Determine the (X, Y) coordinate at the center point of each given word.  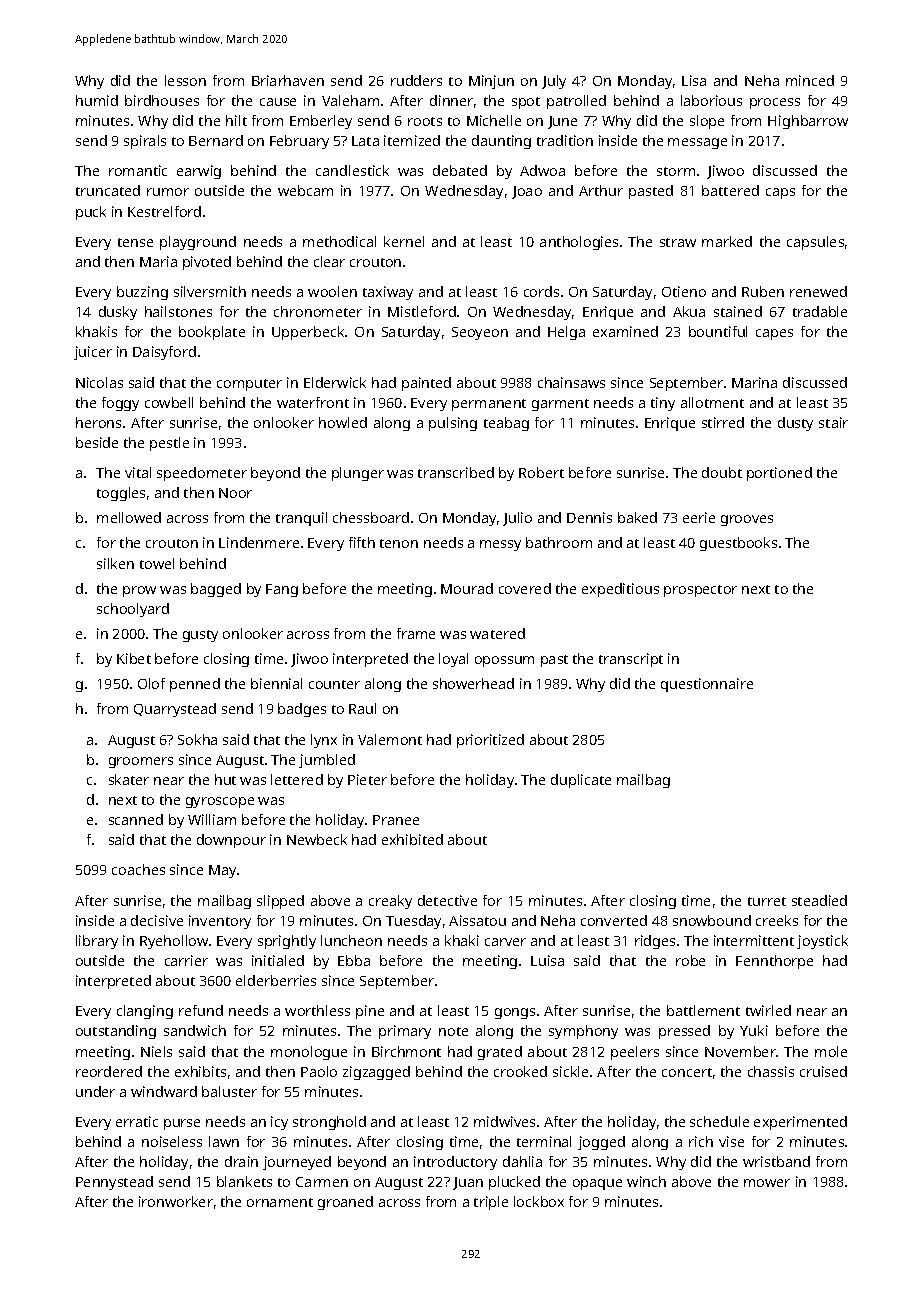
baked (637, 517)
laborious (711, 100)
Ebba (354, 960)
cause (278, 102)
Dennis (589, 517)
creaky (390, 902)
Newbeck (317, 839)
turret (767, 901)
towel (157, 563)
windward (164, 1091)
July (554, 82)
